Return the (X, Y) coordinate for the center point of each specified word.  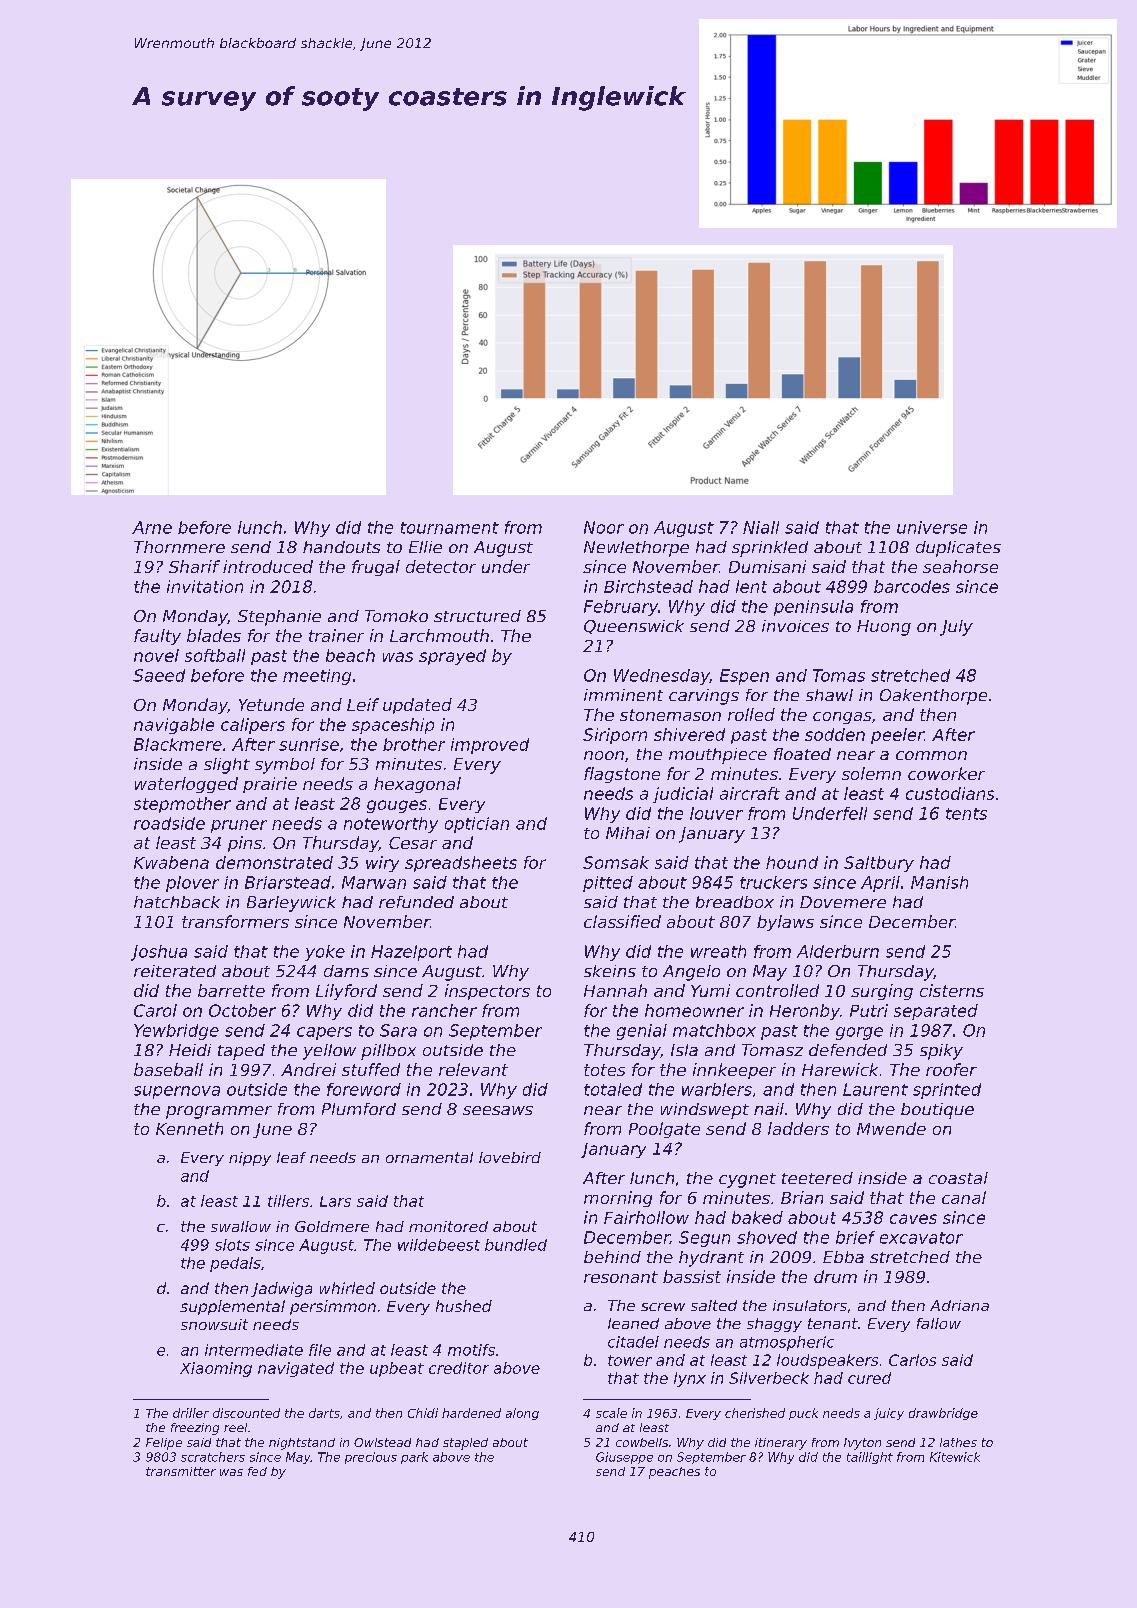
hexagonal (417, 785)
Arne (152, 527)
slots (232, 1245)
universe (932, 527)
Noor (604, 527)
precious (371, 1458)
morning (618, 1199)
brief (855, 1237)
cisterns (952, 990)
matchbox (714, 1030)
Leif (363, 704)
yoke (325, 953)
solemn (871, 773)
